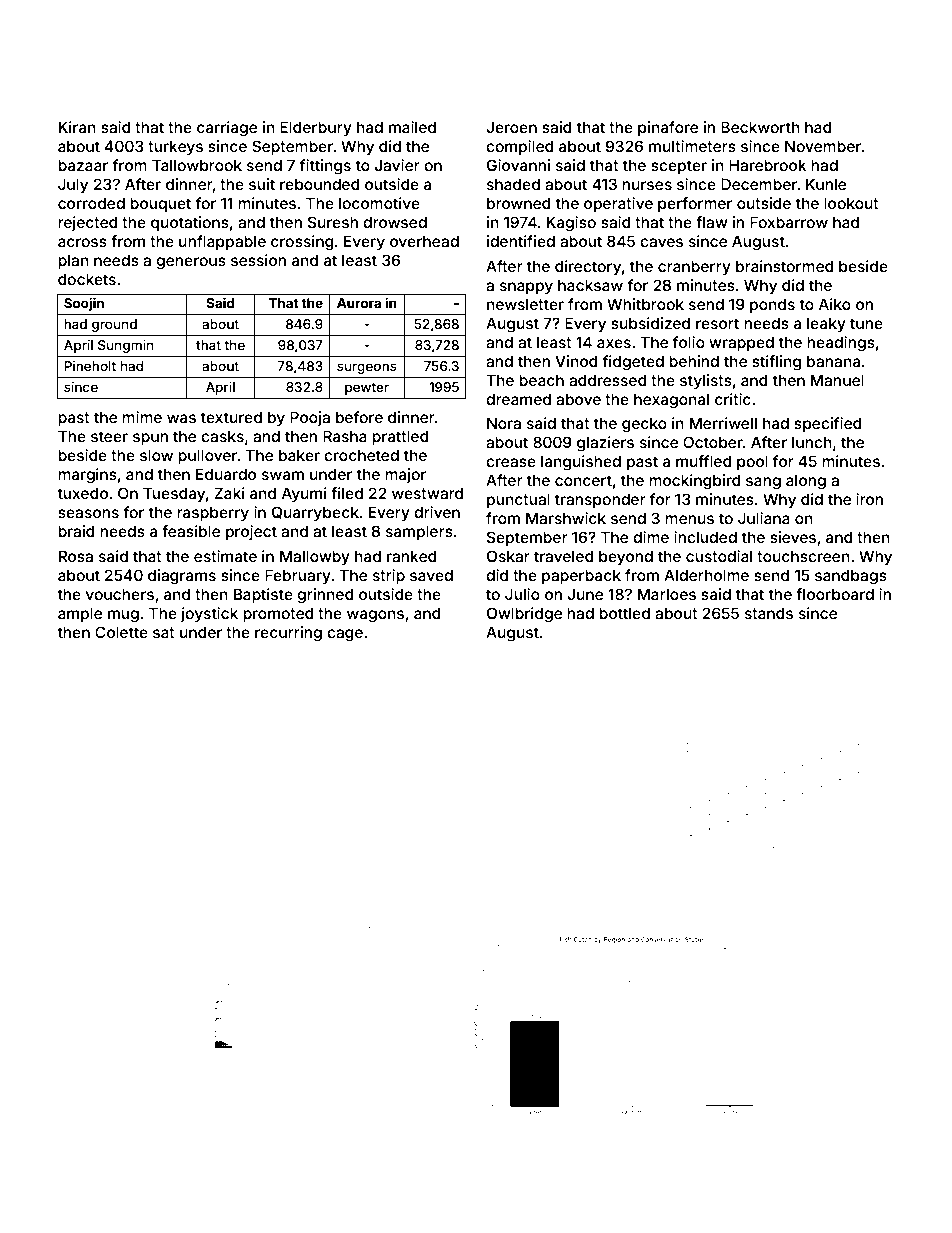 This image has height=1233, width=952. What do you see at coordinates (869, 499) in the image?
I see `iron` at bounding box center [869, 499].
